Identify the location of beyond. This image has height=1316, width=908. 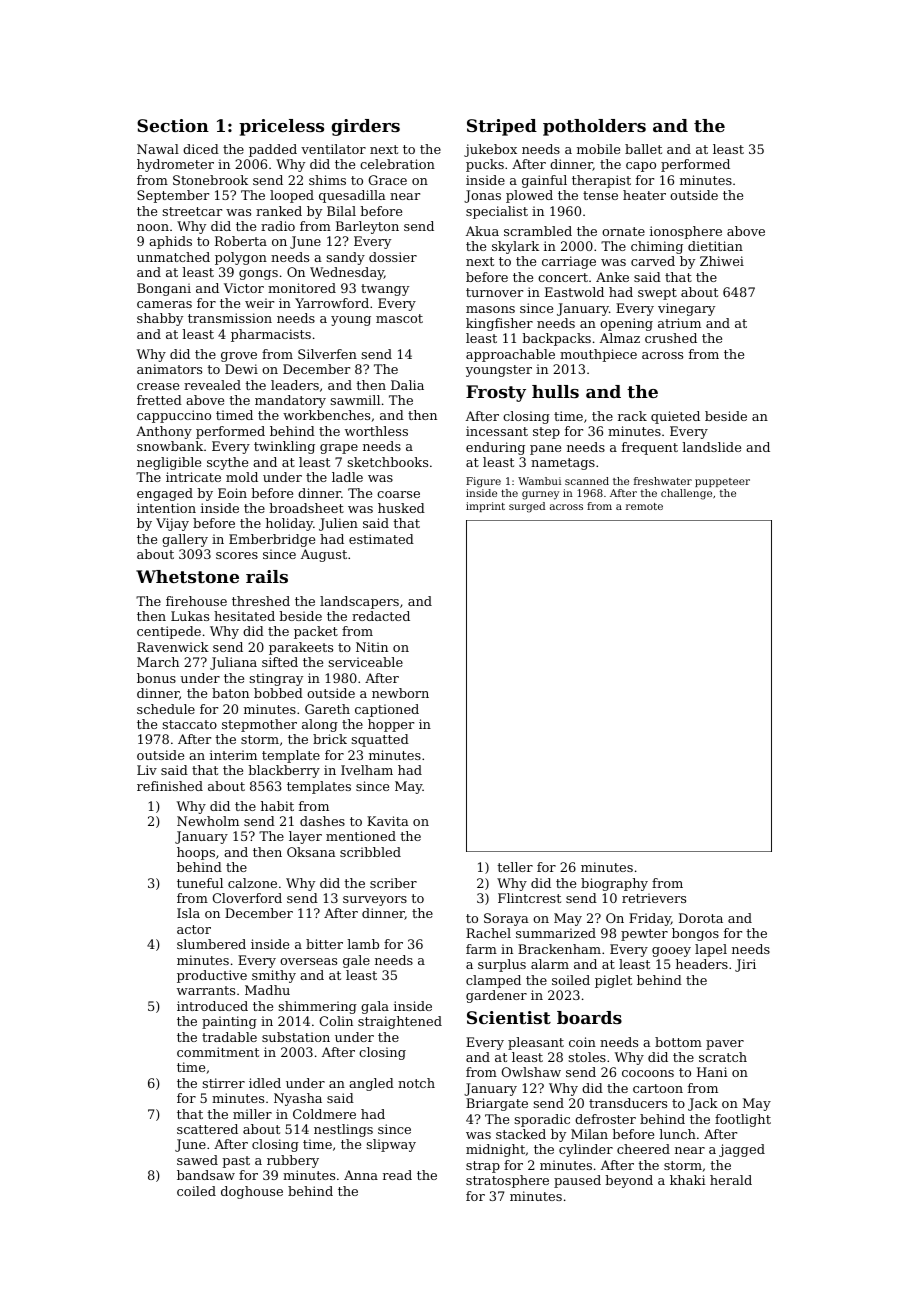
(629, 1181).
